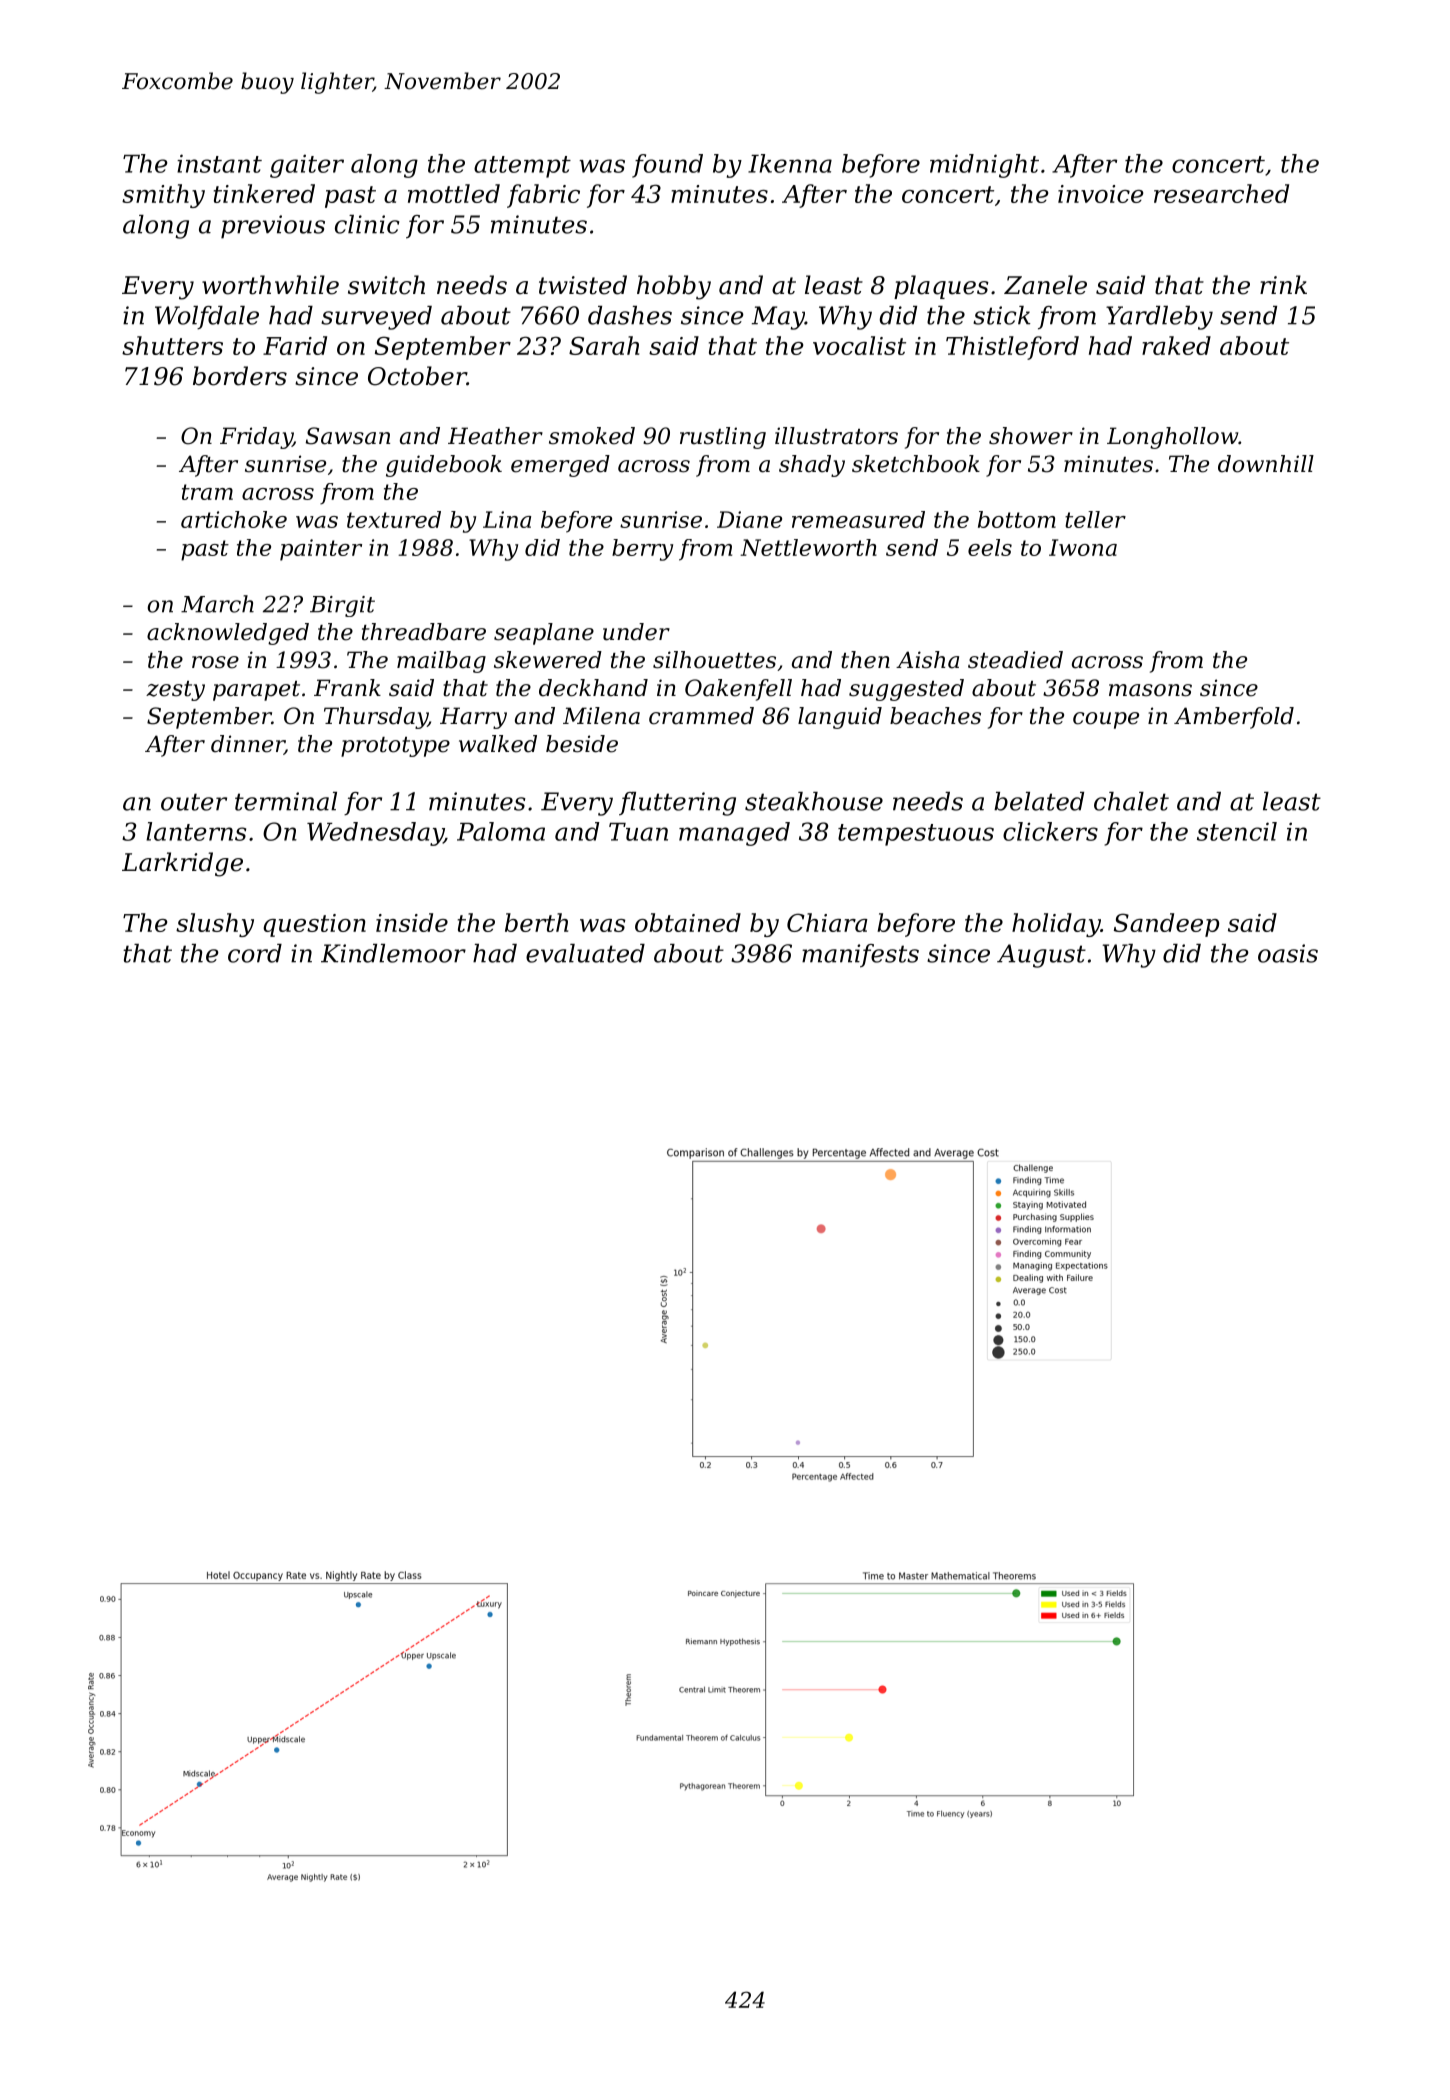 This page has height=2100, width=1450. Describe the element at coordinates (1100, 194) in the page. I see `invoice` at that location.
